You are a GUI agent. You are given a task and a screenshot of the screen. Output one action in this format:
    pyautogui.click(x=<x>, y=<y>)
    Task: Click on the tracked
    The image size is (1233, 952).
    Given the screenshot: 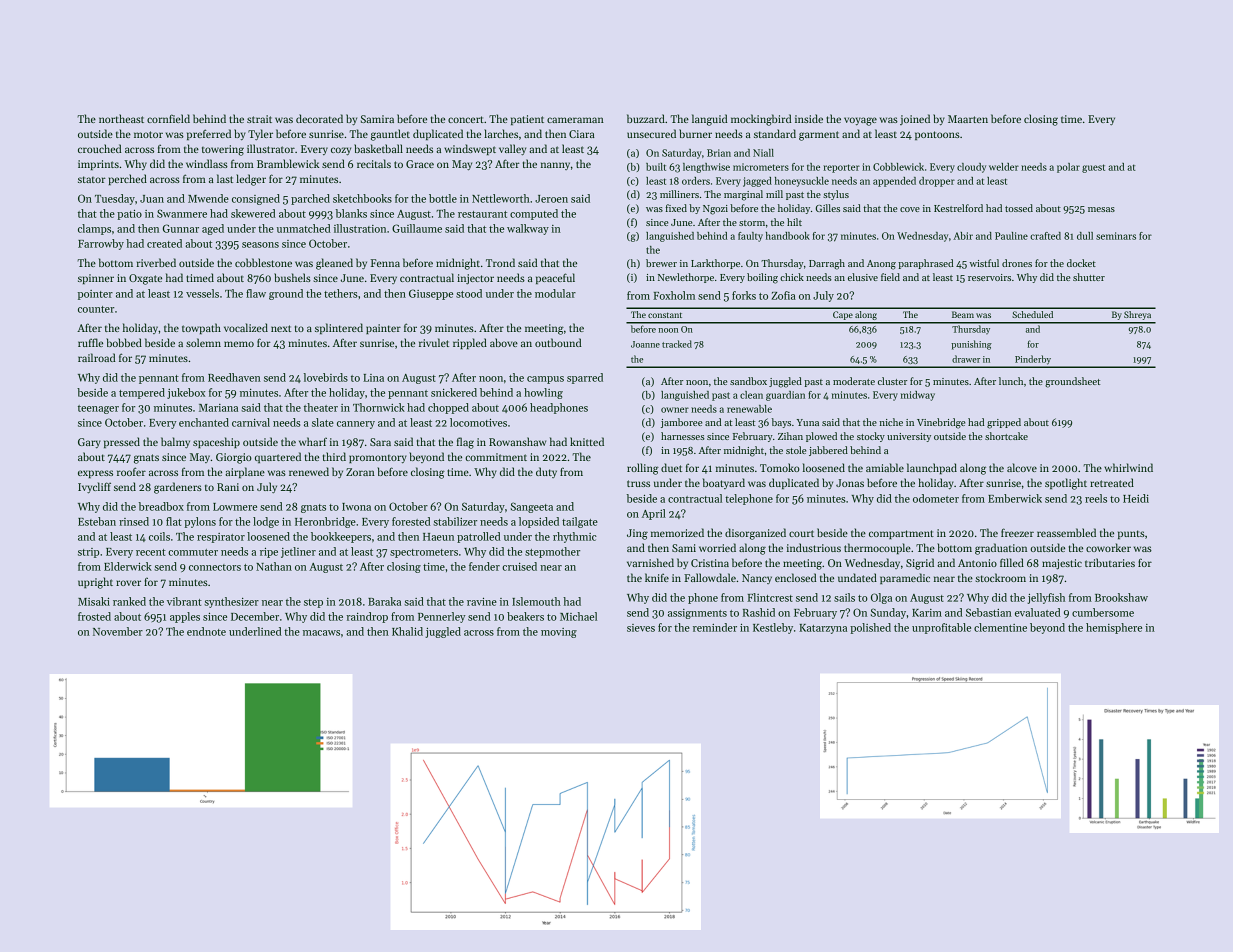 What is the action you would take?
    pyautogui.click(x=677, y=344)
